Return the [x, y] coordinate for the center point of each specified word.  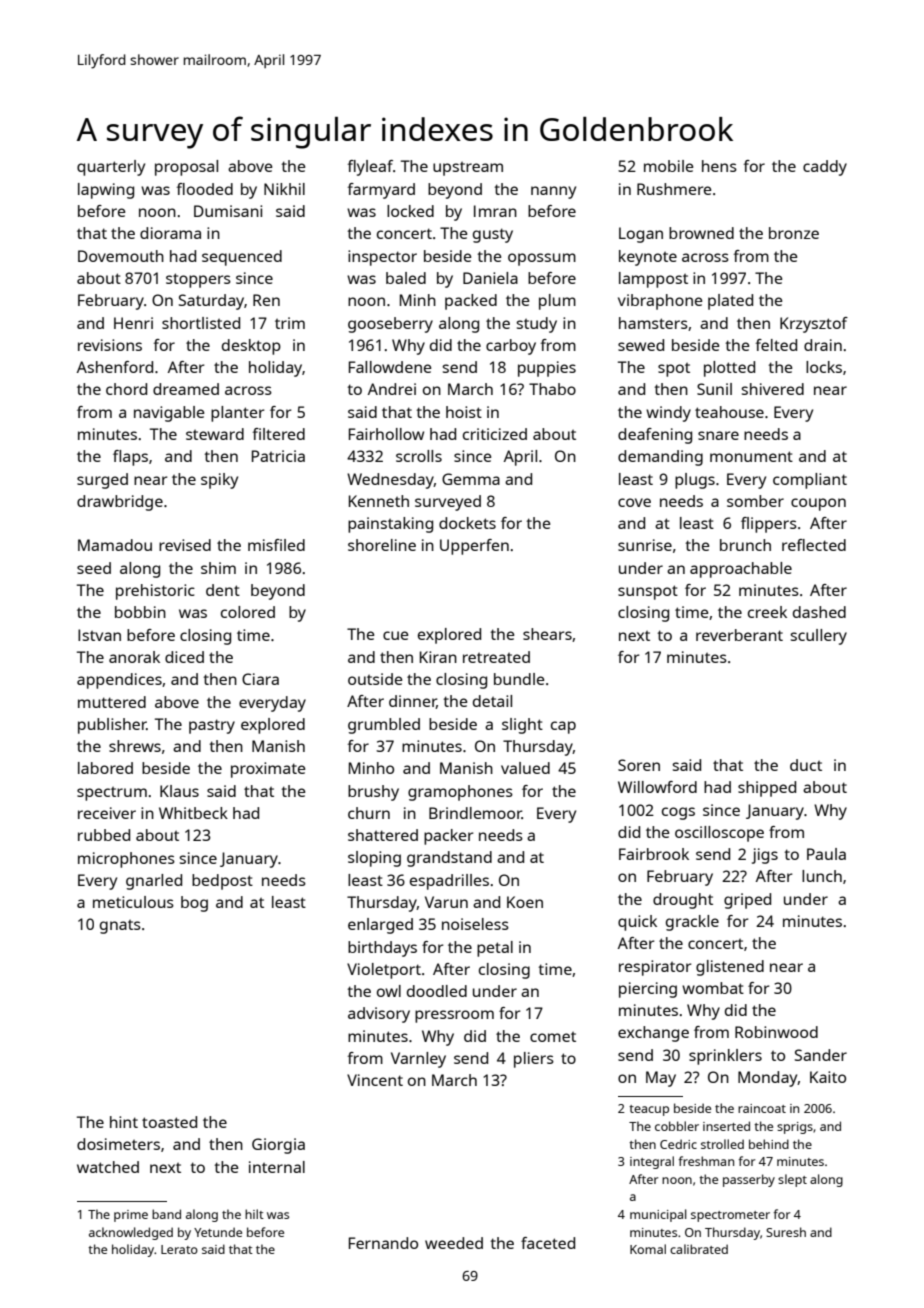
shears [547, 634]
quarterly [111, 168]
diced [184, 657]
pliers [534, 1060]
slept [792, 1180]
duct [806, 765]
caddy [825, 168]
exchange [653, 1034]
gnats [120, 927]
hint [124, 1122]
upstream [468, 169]
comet [553, 1037]
